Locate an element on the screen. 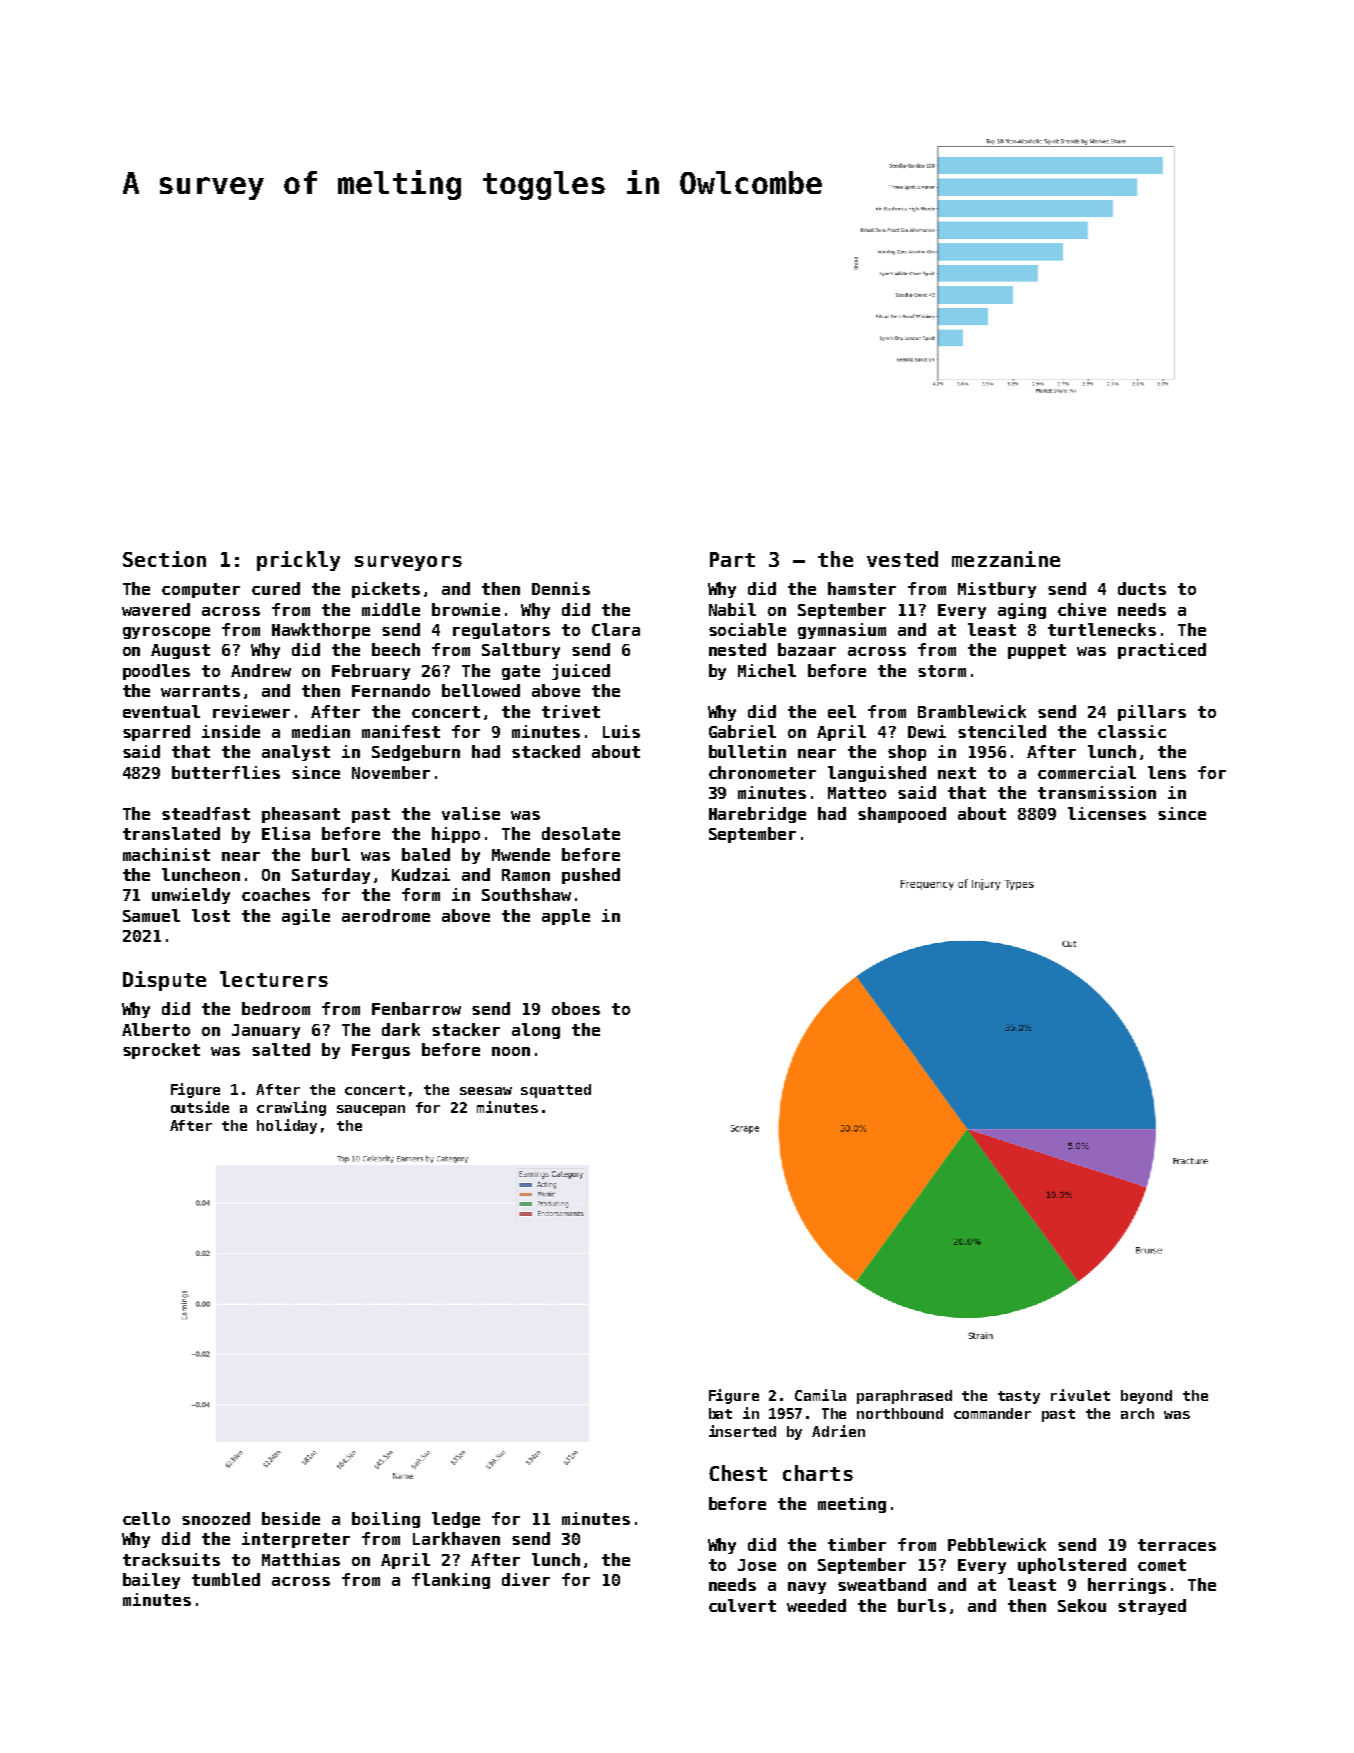 Image resolution: width=1354 pixels, height=1753 pixels. Camila is located at coordinates (820, 1395).
